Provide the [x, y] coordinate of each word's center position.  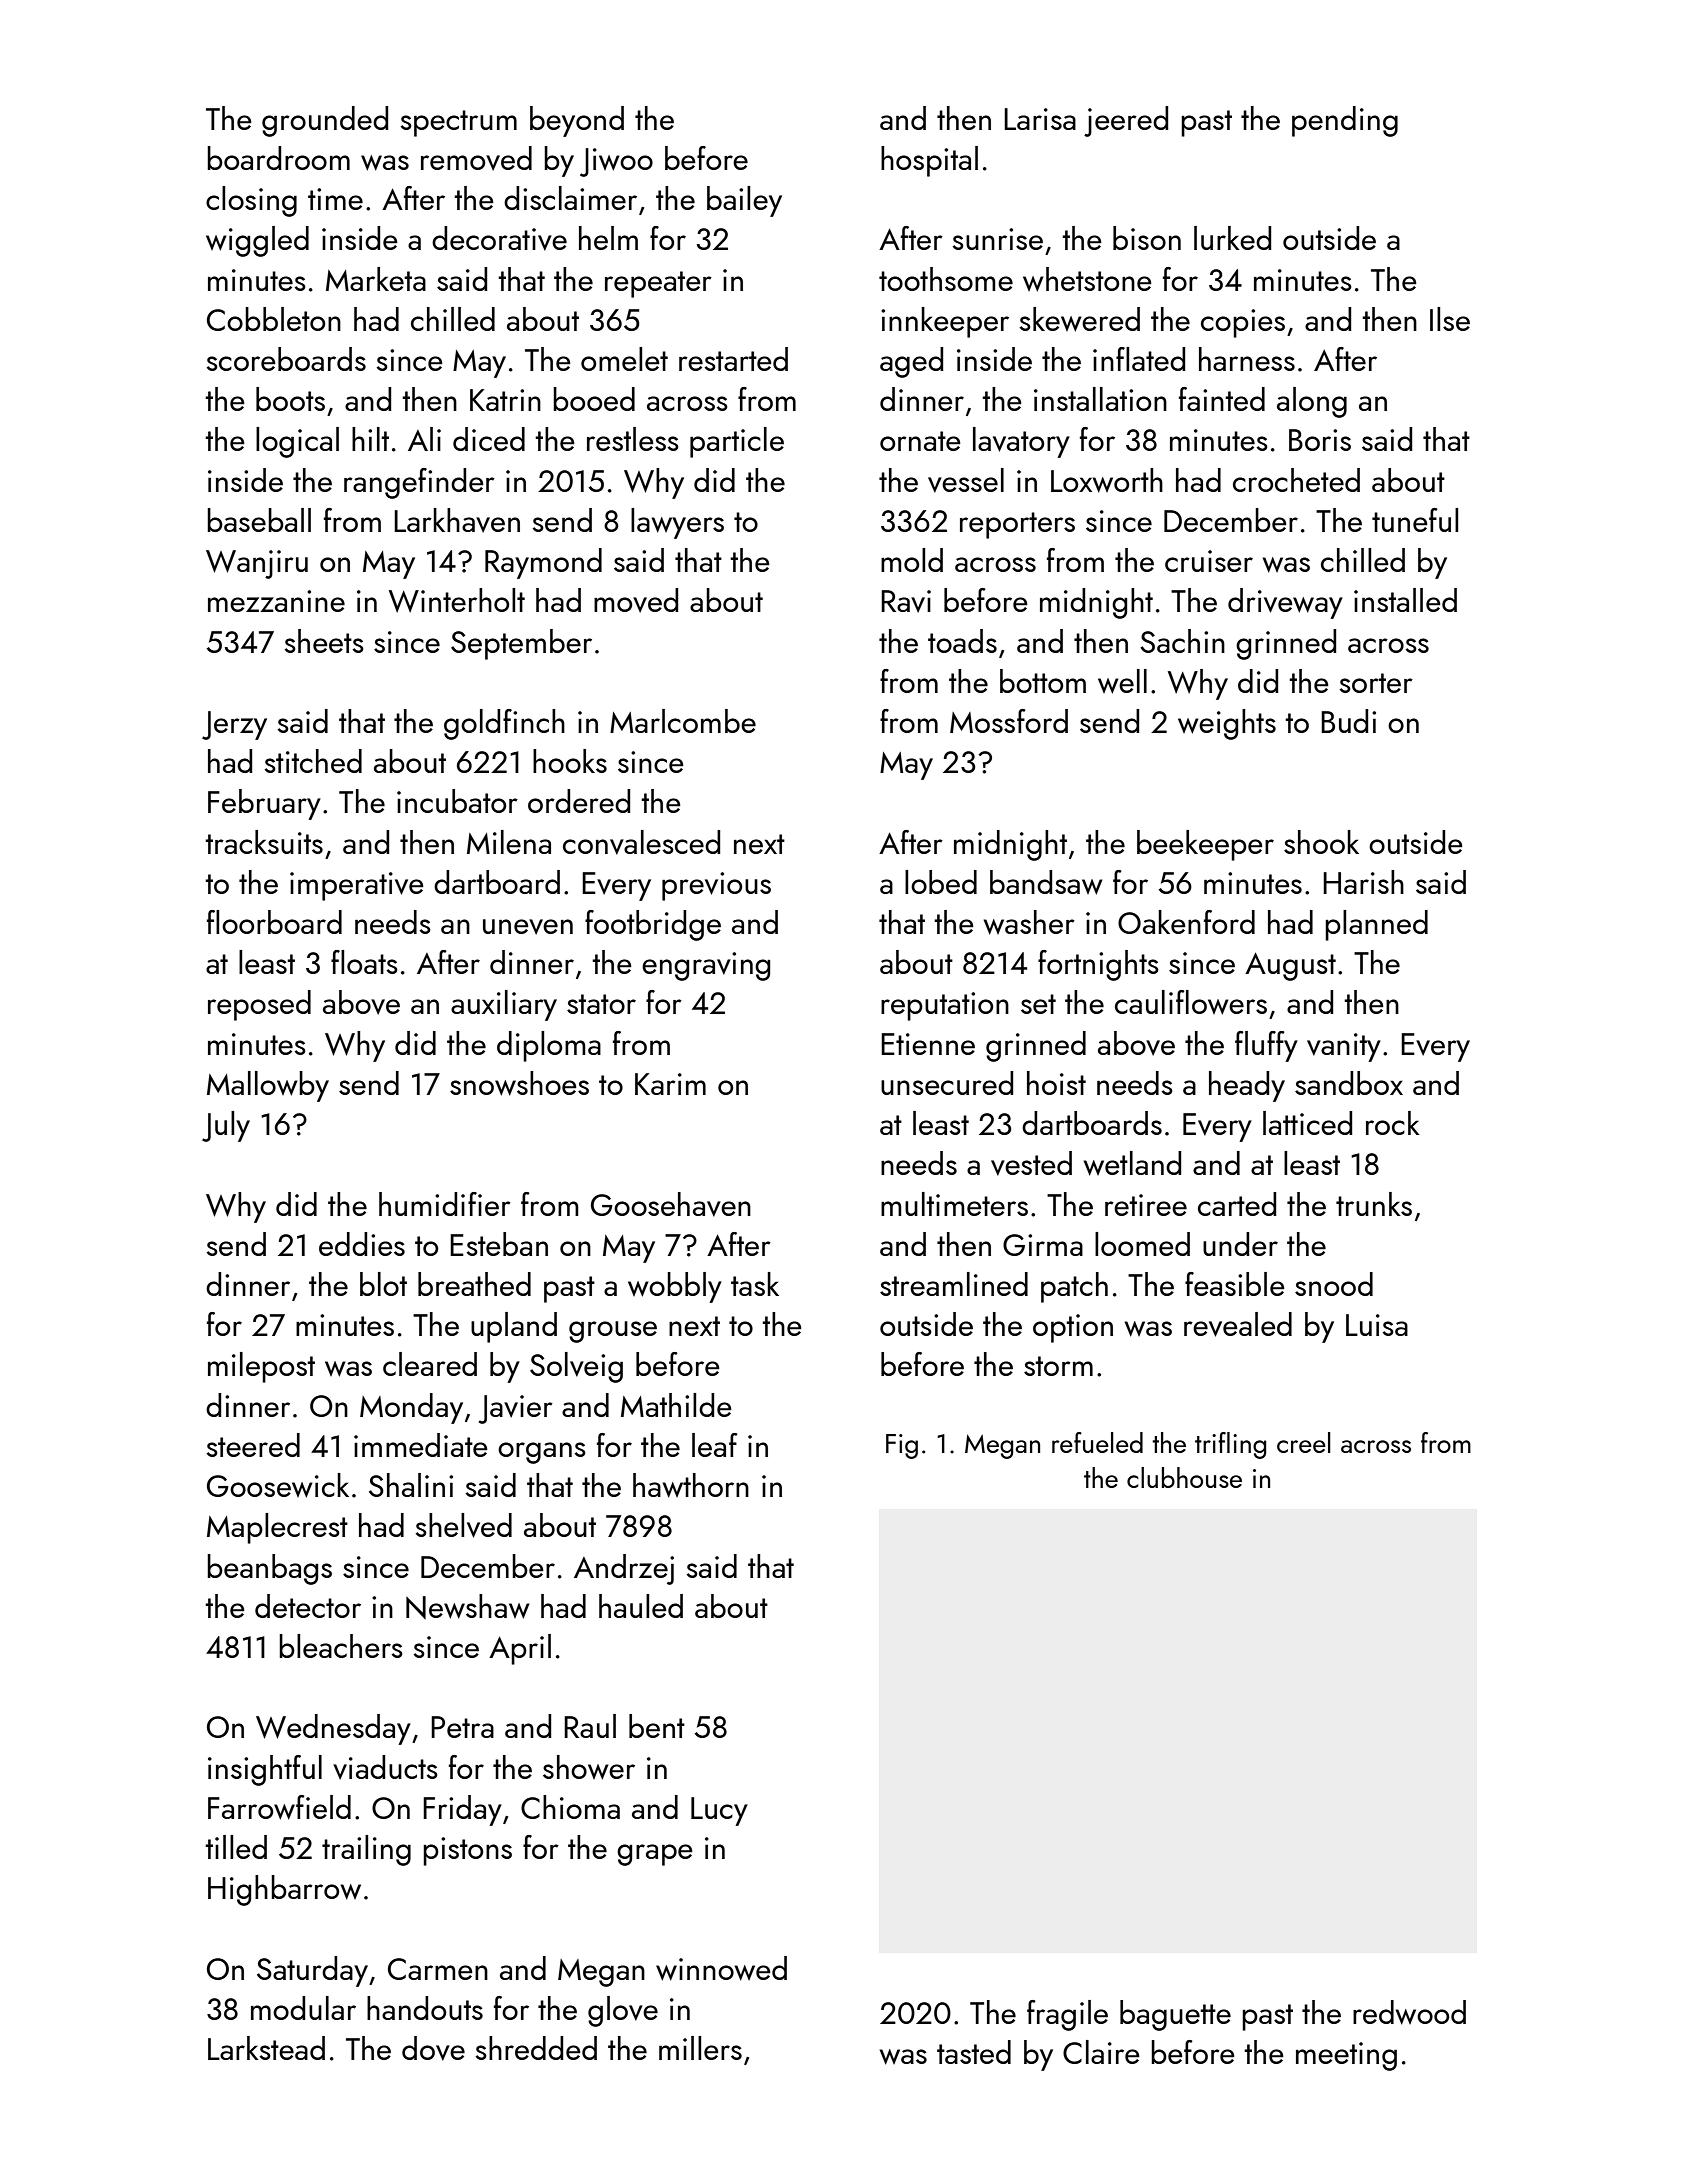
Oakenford [1186, 922]
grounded [325, 121]
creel [1304, 1442]
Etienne [928, 1044]
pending [1345, 121]
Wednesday [333, 1729]
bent [657, 1726]
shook [1321, 842]
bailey [744, 201]
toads [962, 641]
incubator [457, 801]
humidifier [445, 1204]
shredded [536, 2048]
